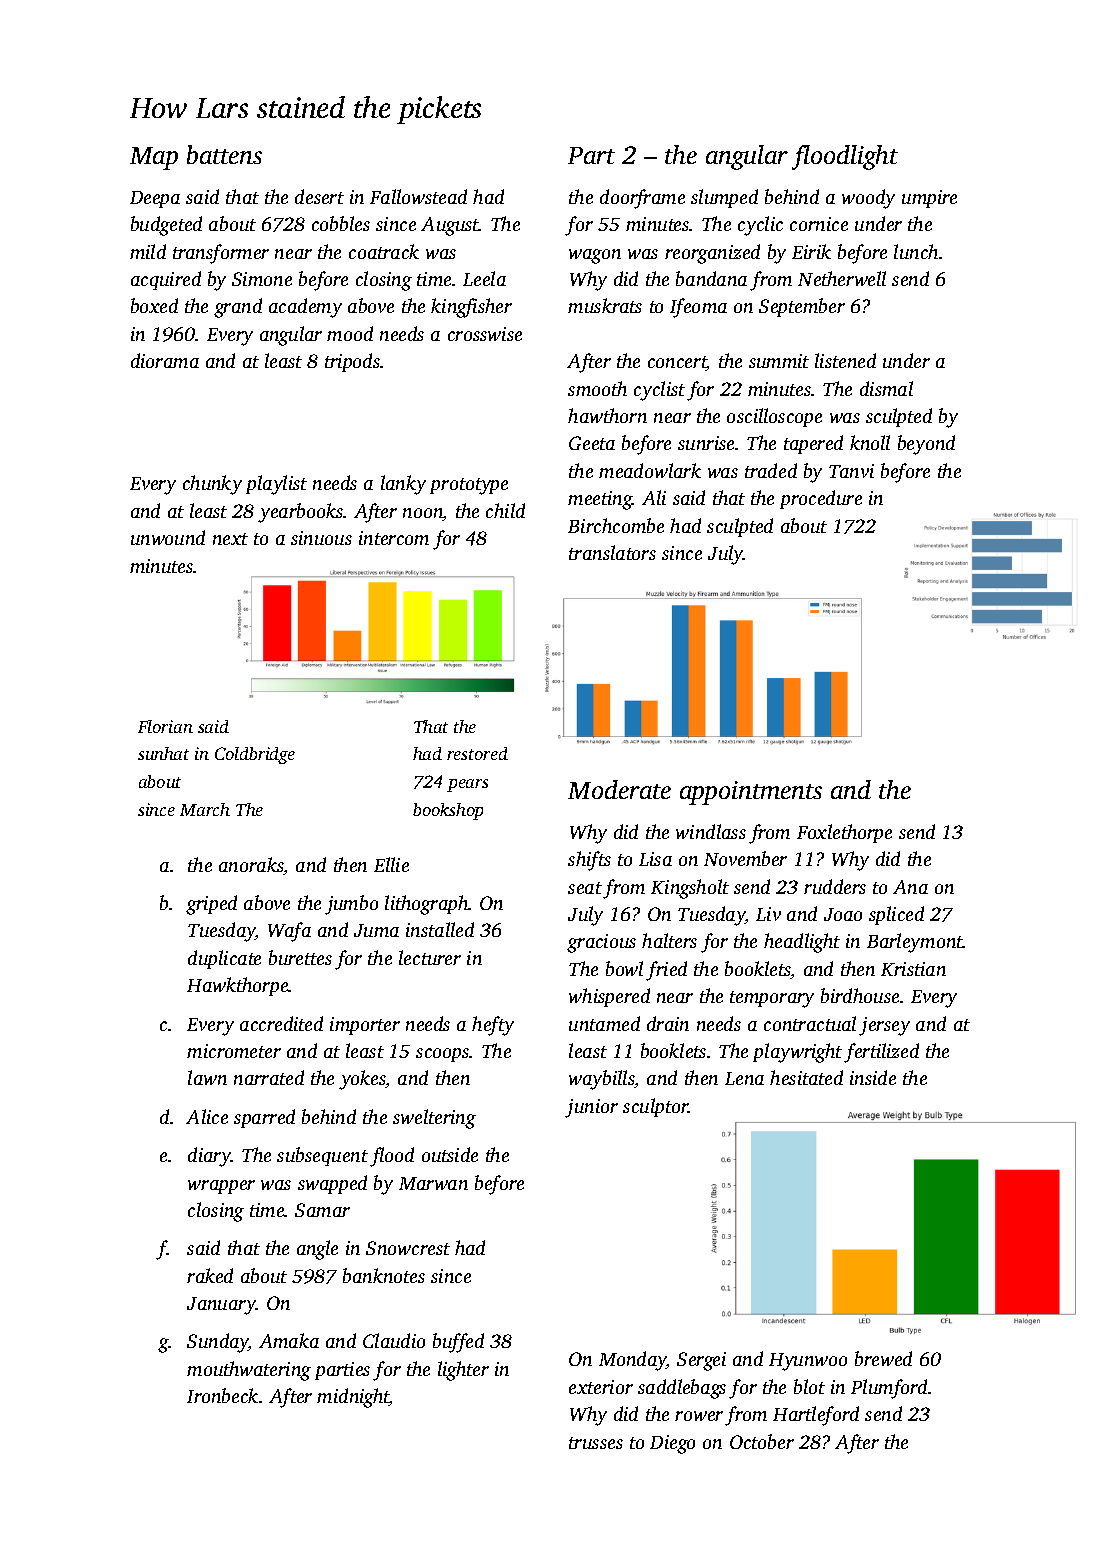 Image resolution: width=1100 pixels, height=1555 pixels. Describe the element at coordinates (255, 755) in the image. I see `Coldbridge` at that location.
